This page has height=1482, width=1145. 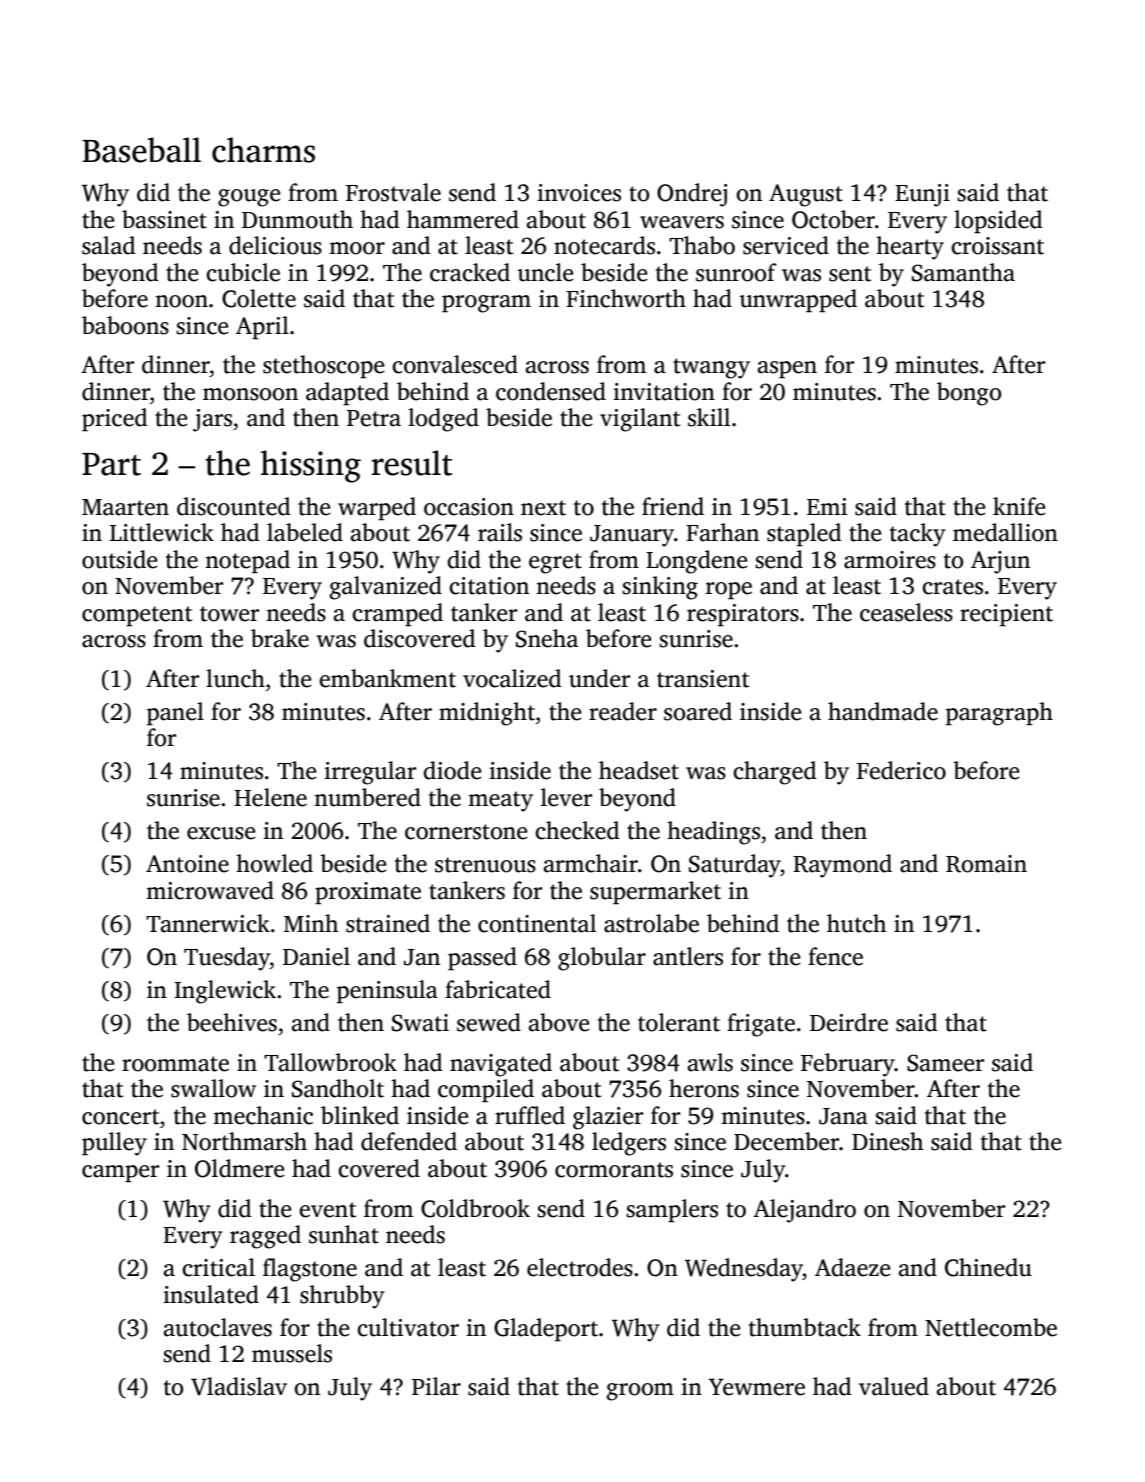 What do you see at coordinates (757, 1387) in the page?
I see `Yewmere` at bounding box center [757, 1387].
